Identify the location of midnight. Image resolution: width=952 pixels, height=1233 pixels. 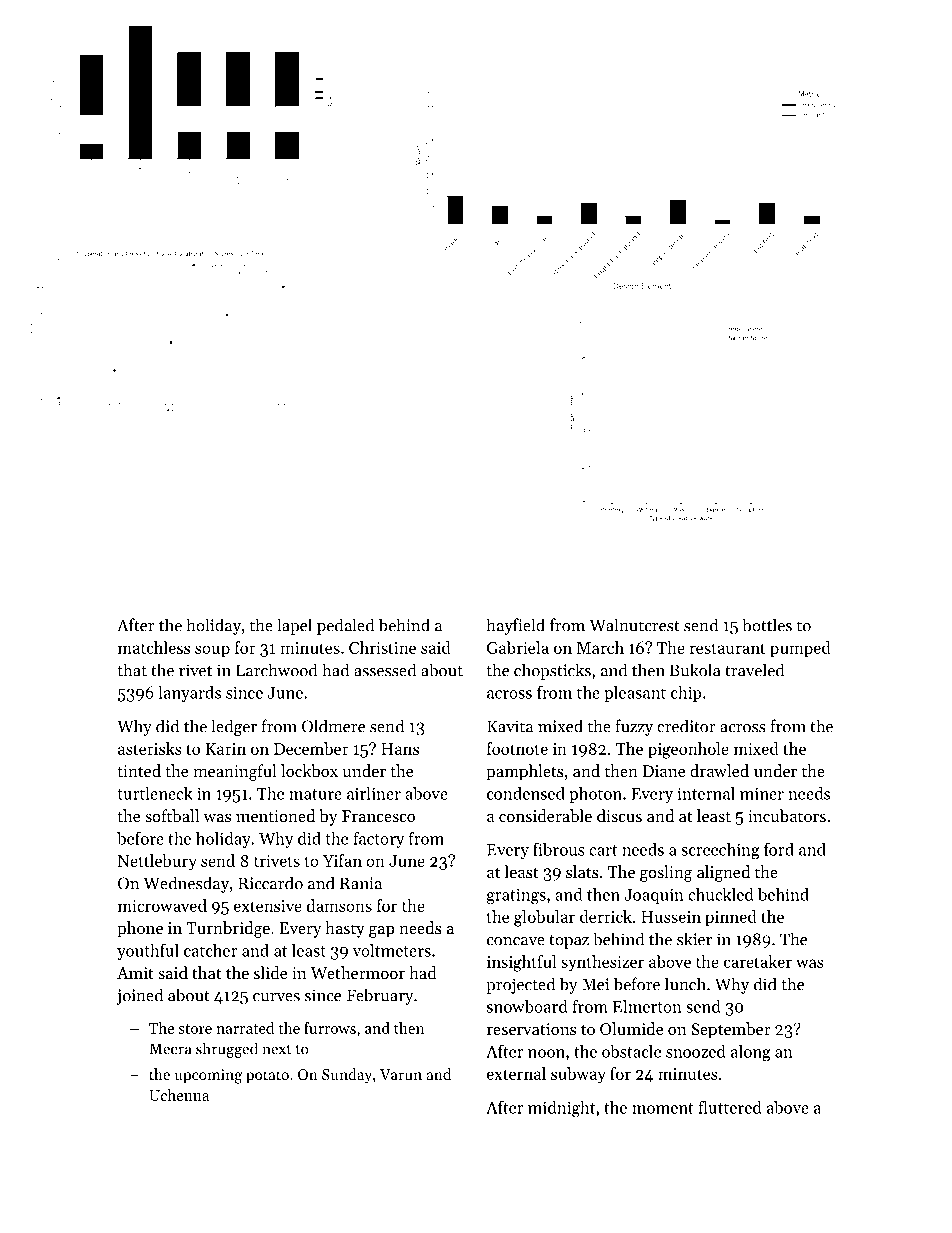
(561, 1109).
